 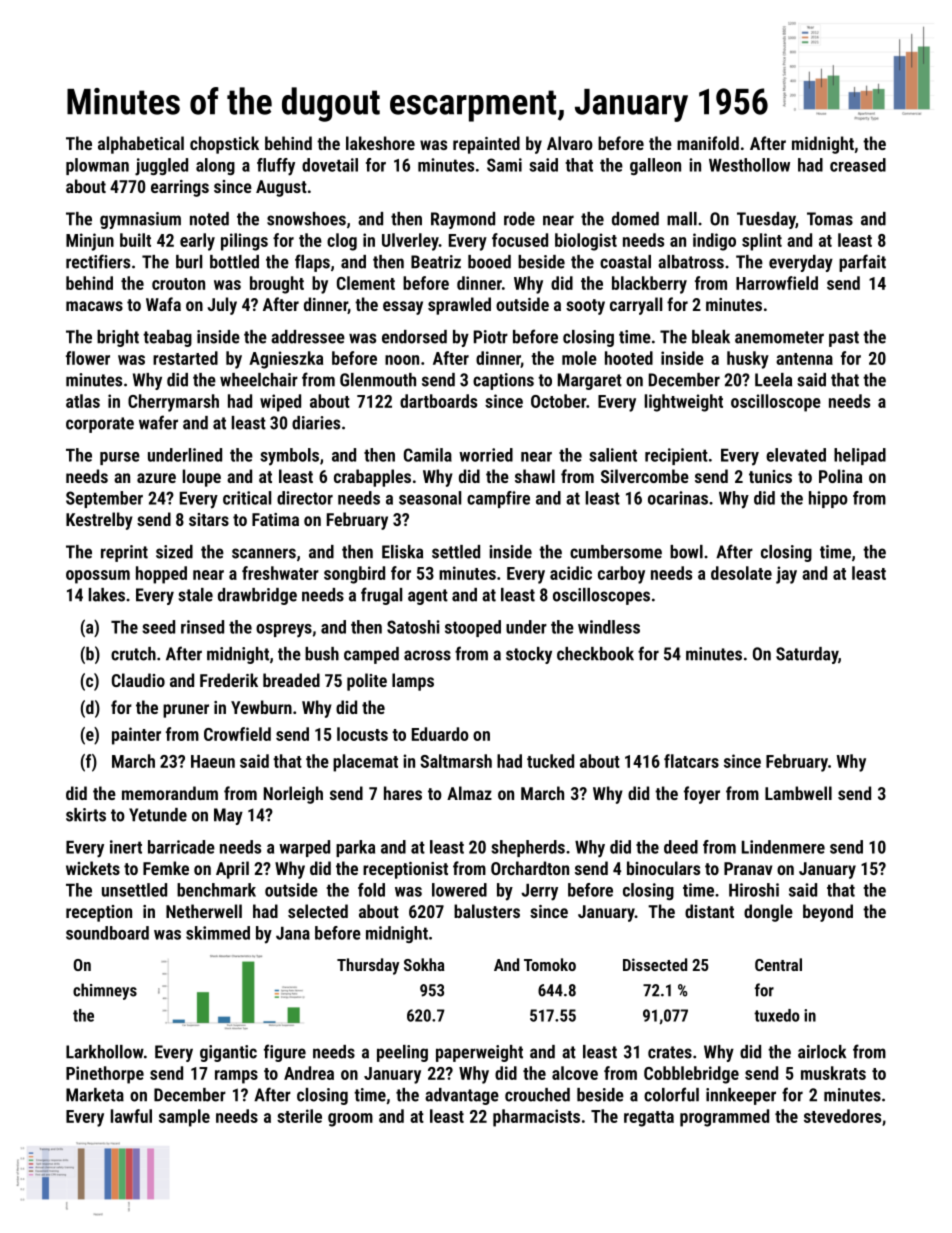 I want to click on Fatima, so click(x=275, y=519).
